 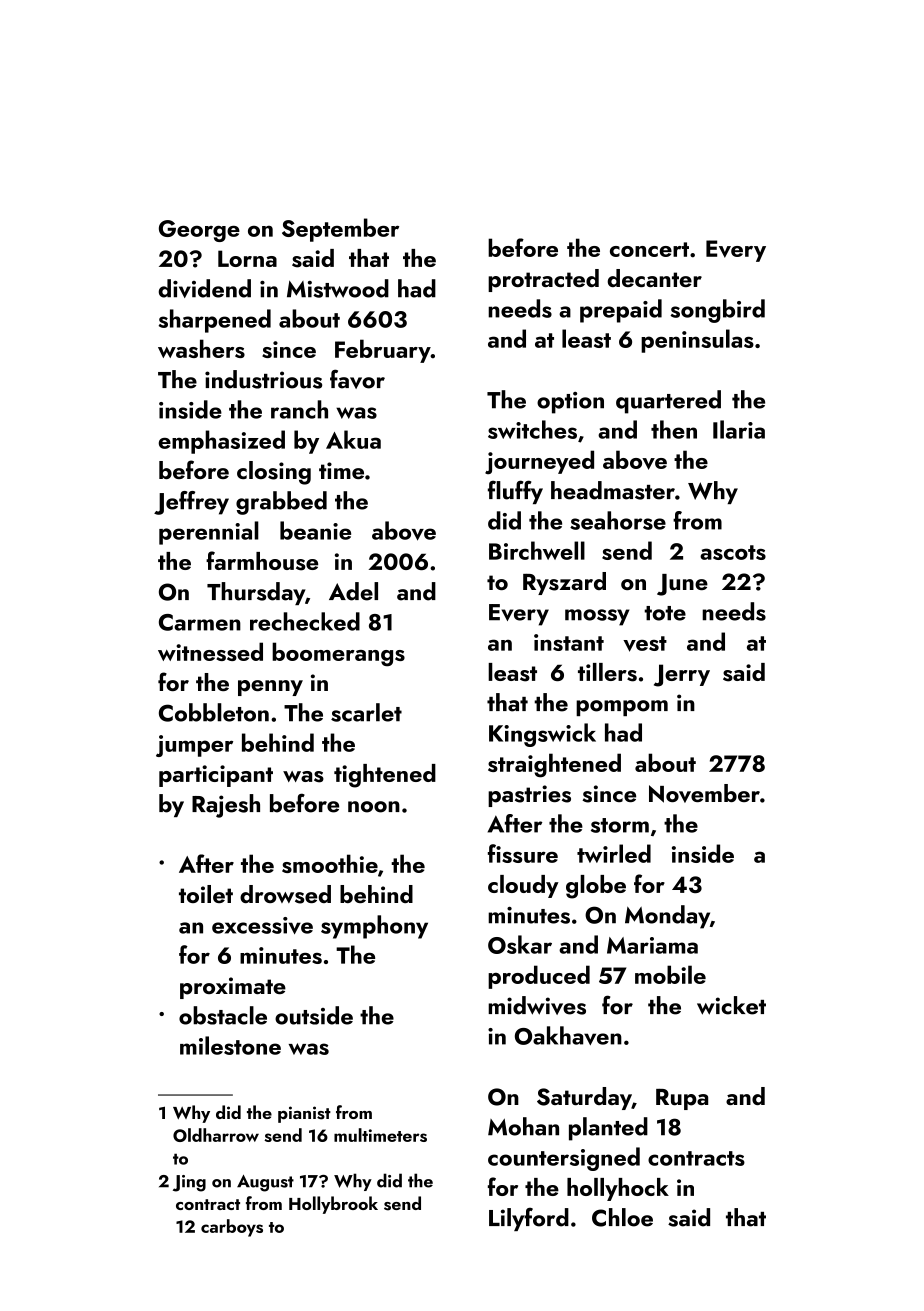 I want to click on carboys, so click(x=232, y=1228).
